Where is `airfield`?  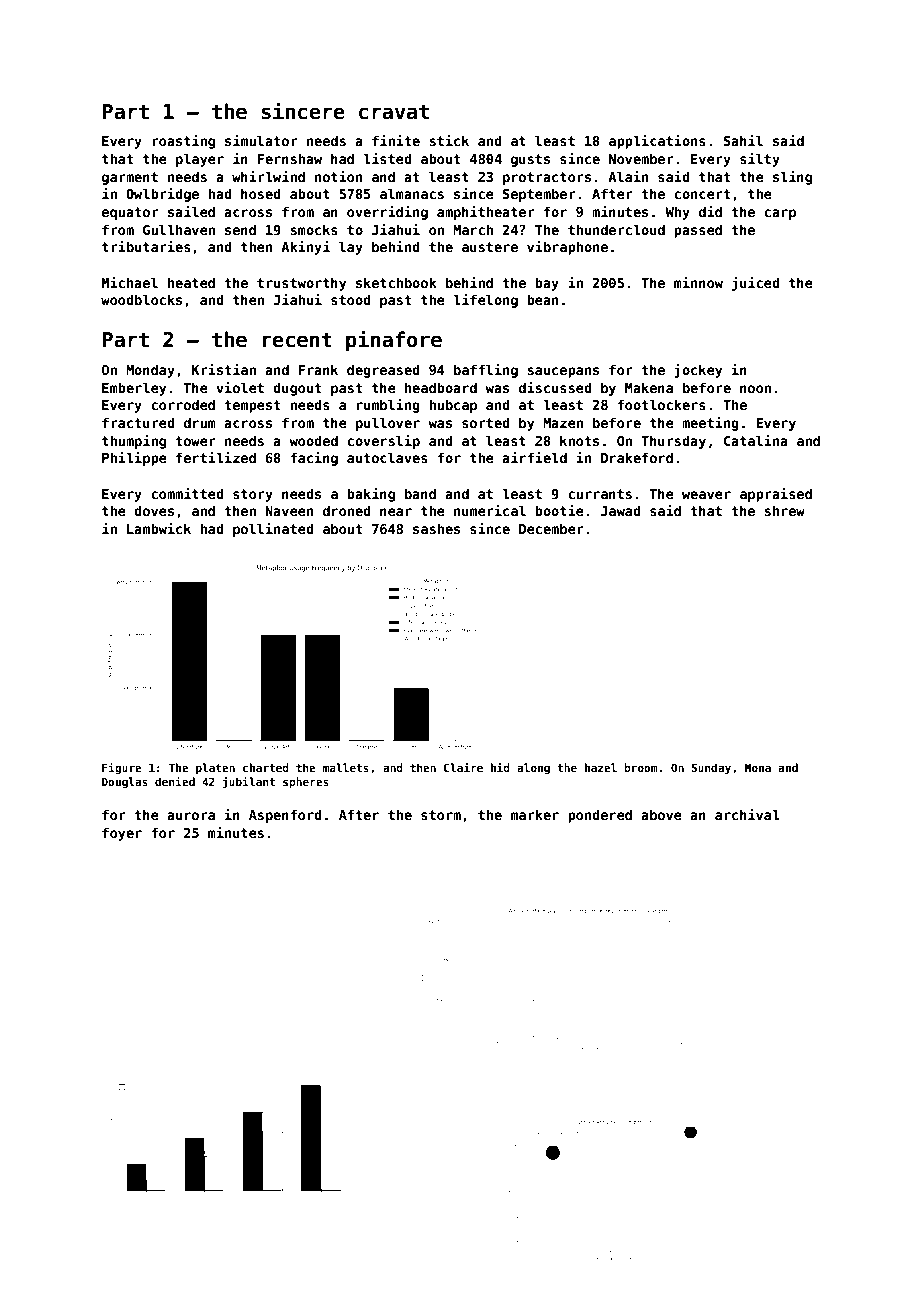 airfield is located at coordinates (534, 457).
